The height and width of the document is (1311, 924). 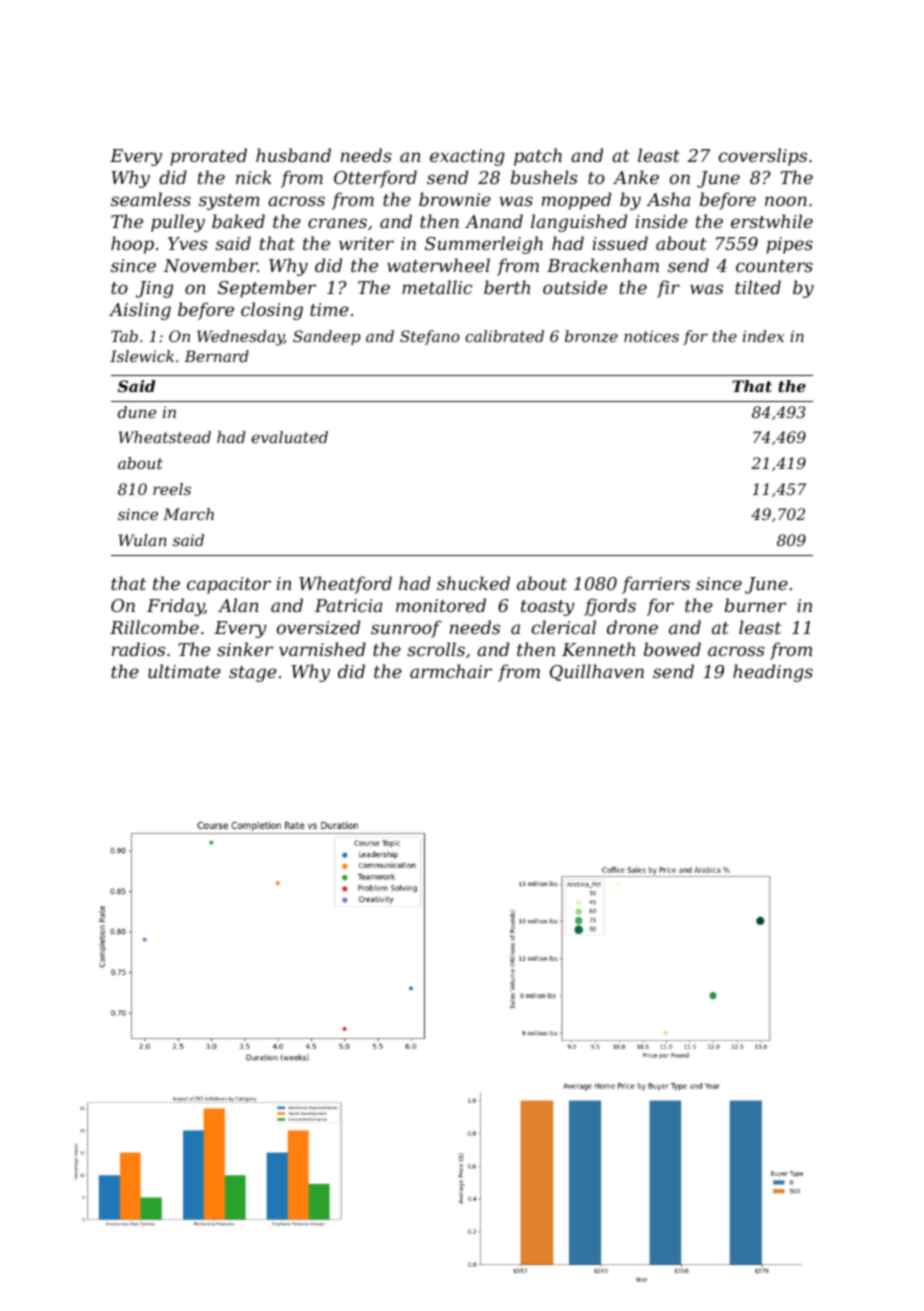 What do you see at coordinates (154, 289) in the document?
I see `Jing` at bounding box center [154, 289].
